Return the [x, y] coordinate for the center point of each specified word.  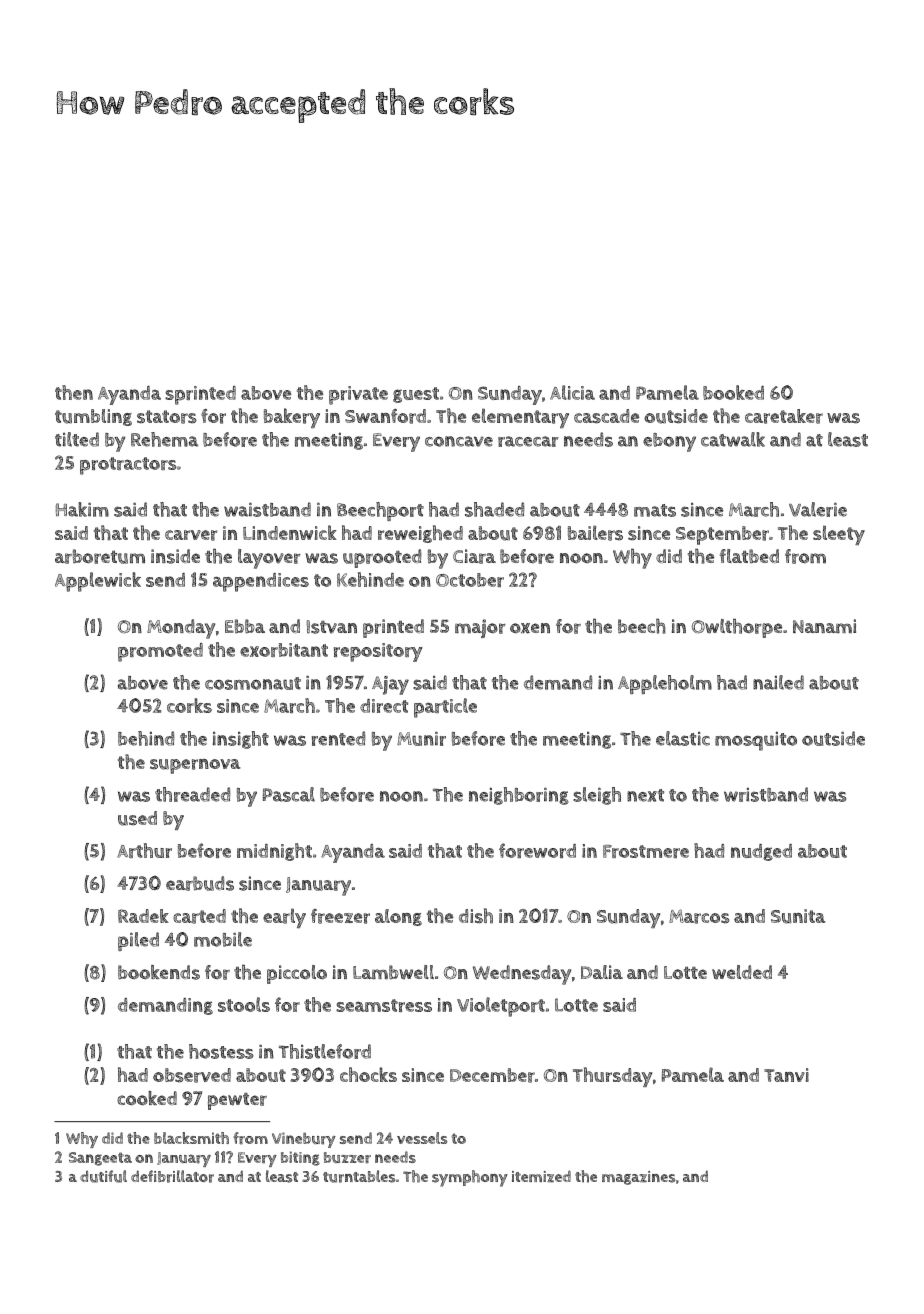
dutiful [103, 1176]
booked [733, 392]
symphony [470, 1178]
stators [167, 417]
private [358, 395]
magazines [638, 1178]
